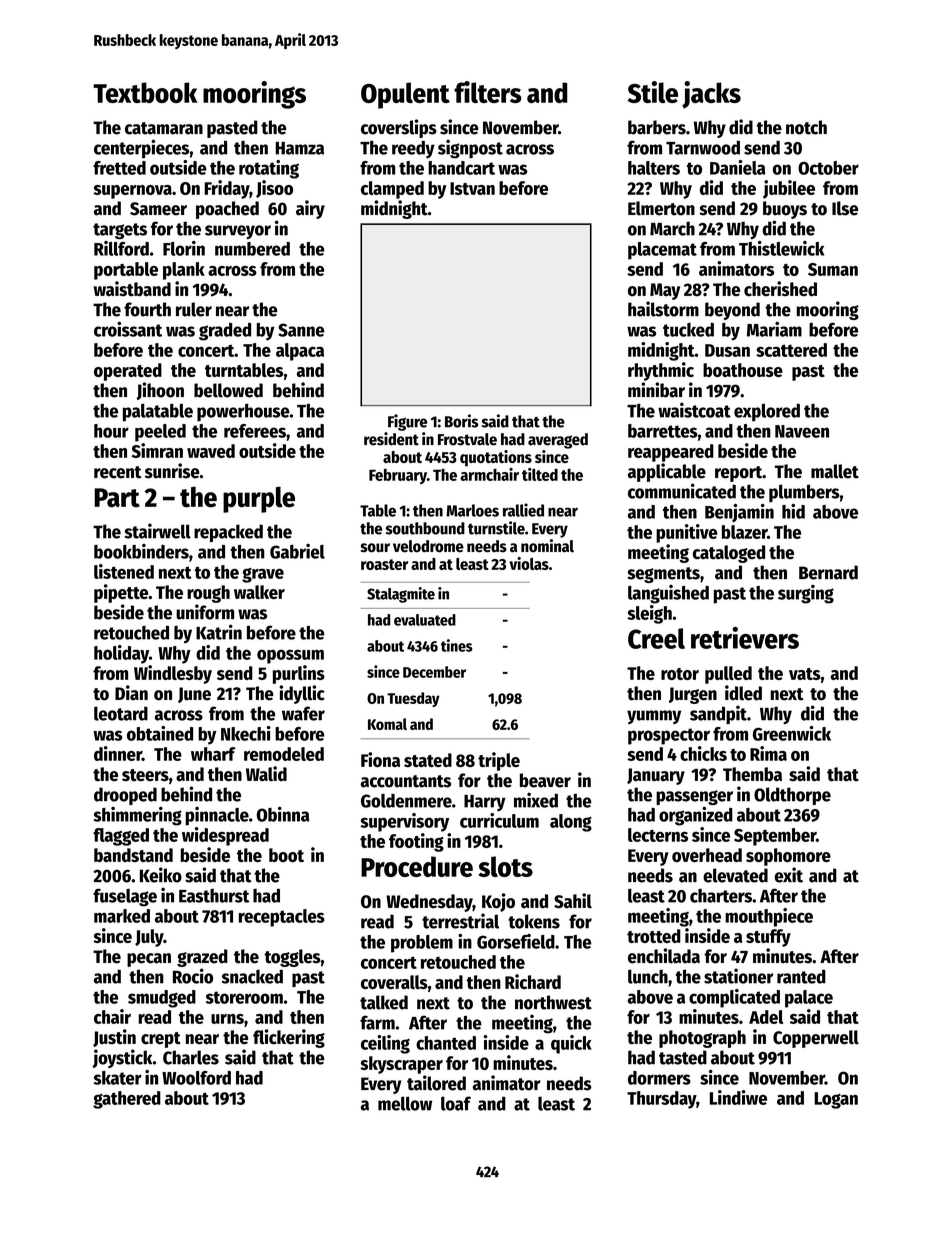 The height and width of the image is (1233, 952). Describe the element at coordinates (456, 1103) in the image. I see `loaf` at that location.
